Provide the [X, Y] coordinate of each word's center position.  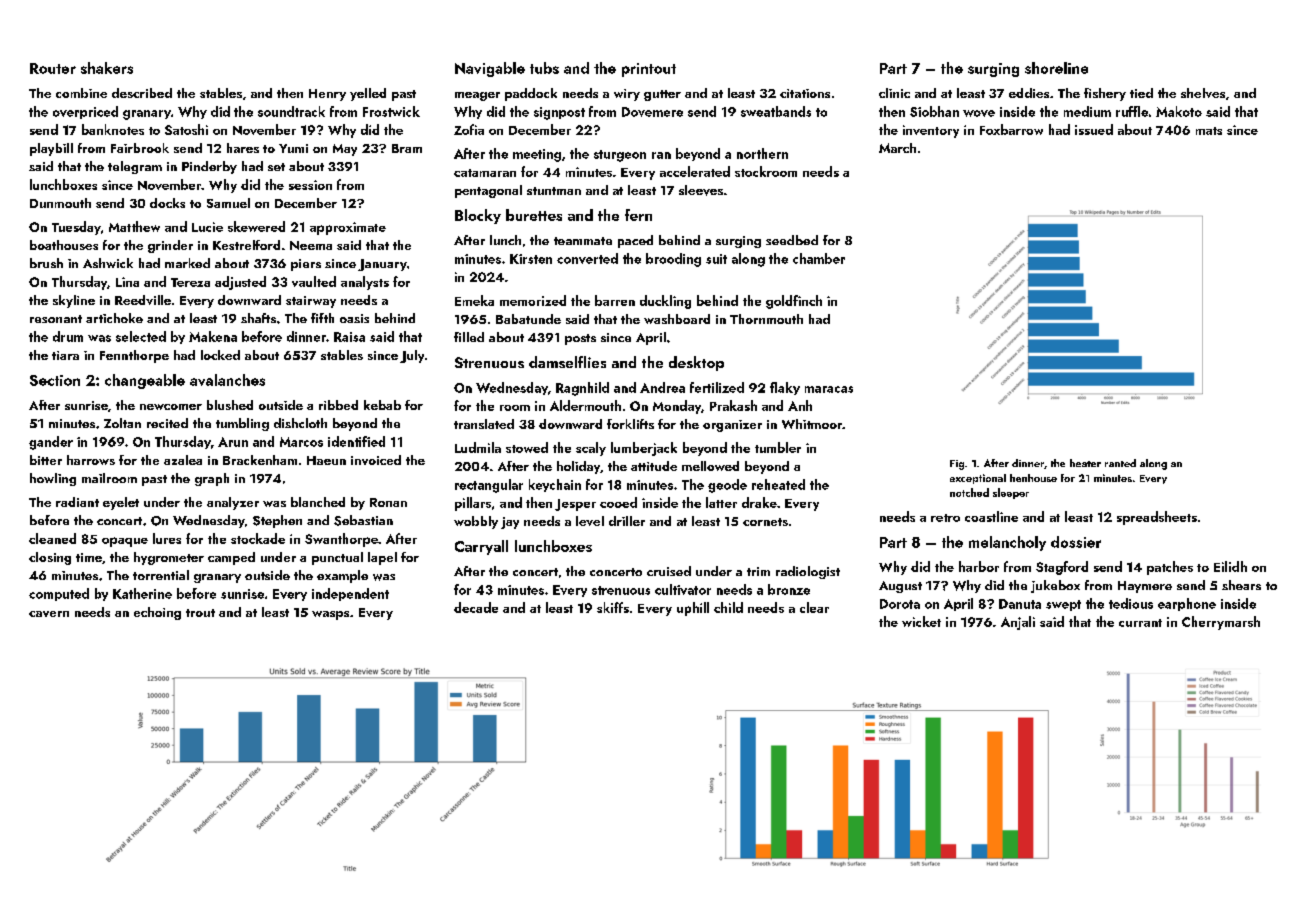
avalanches [227, 380]
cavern [49, 614]
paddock [531, 94]
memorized [533, 300]
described [142, 93]
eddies [1029, 93]
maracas [829, 389]
